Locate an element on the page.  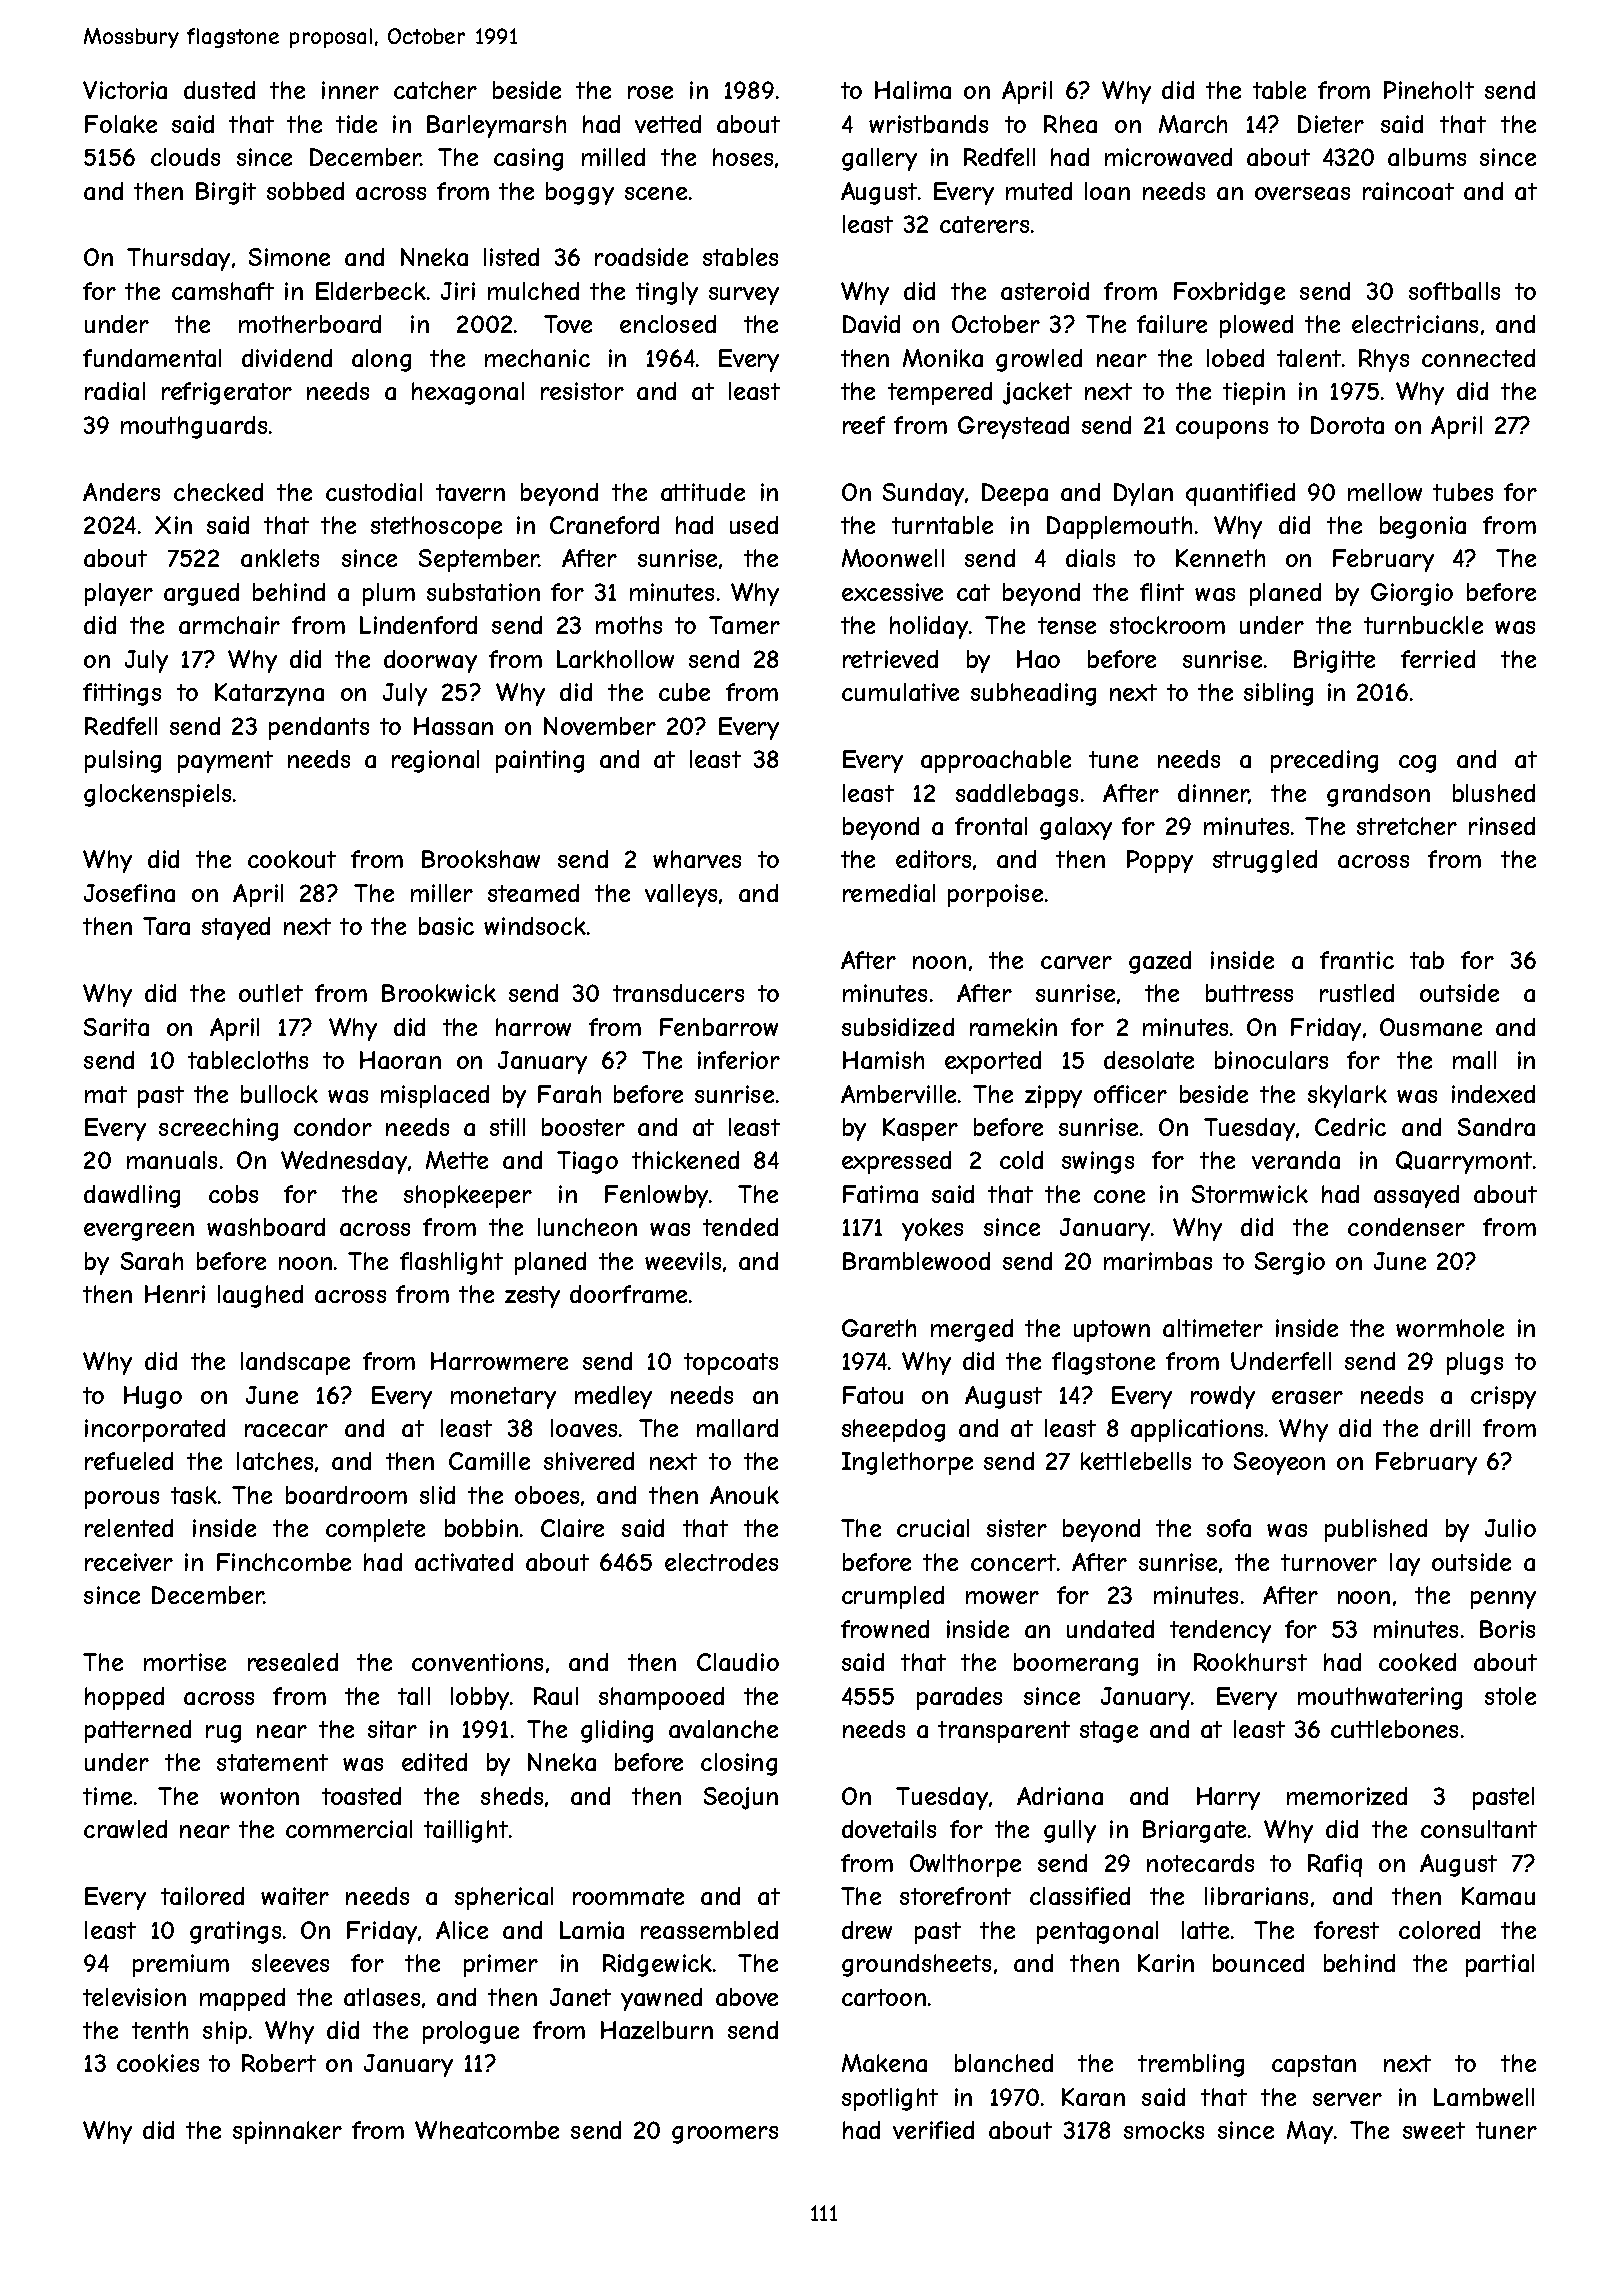
dovetails is located at coordinates (889, 1829).
